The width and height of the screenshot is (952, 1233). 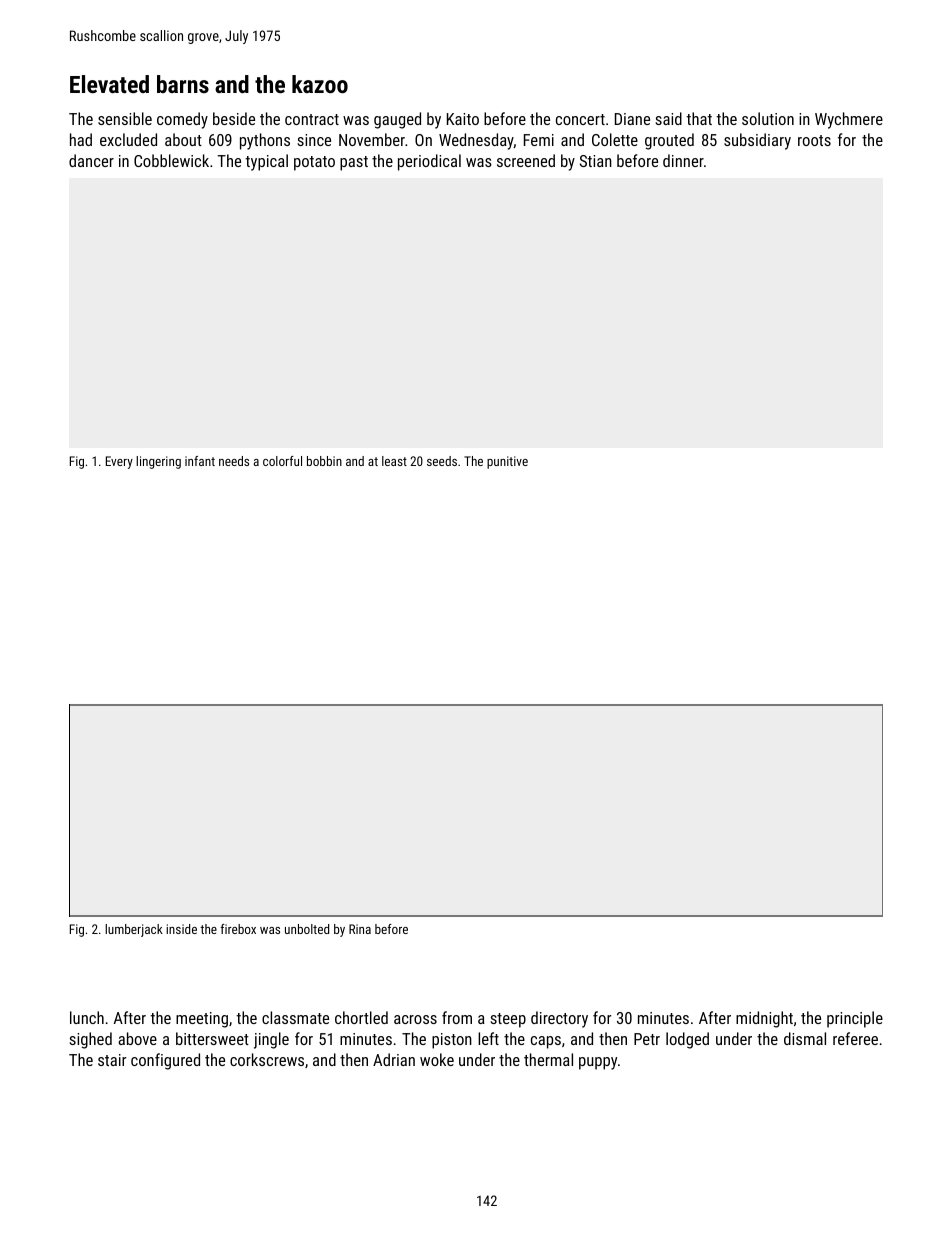 What do you see at coordinates (668, 118) in the screenshot?
I see `said` at bounding box center [668, 118].
